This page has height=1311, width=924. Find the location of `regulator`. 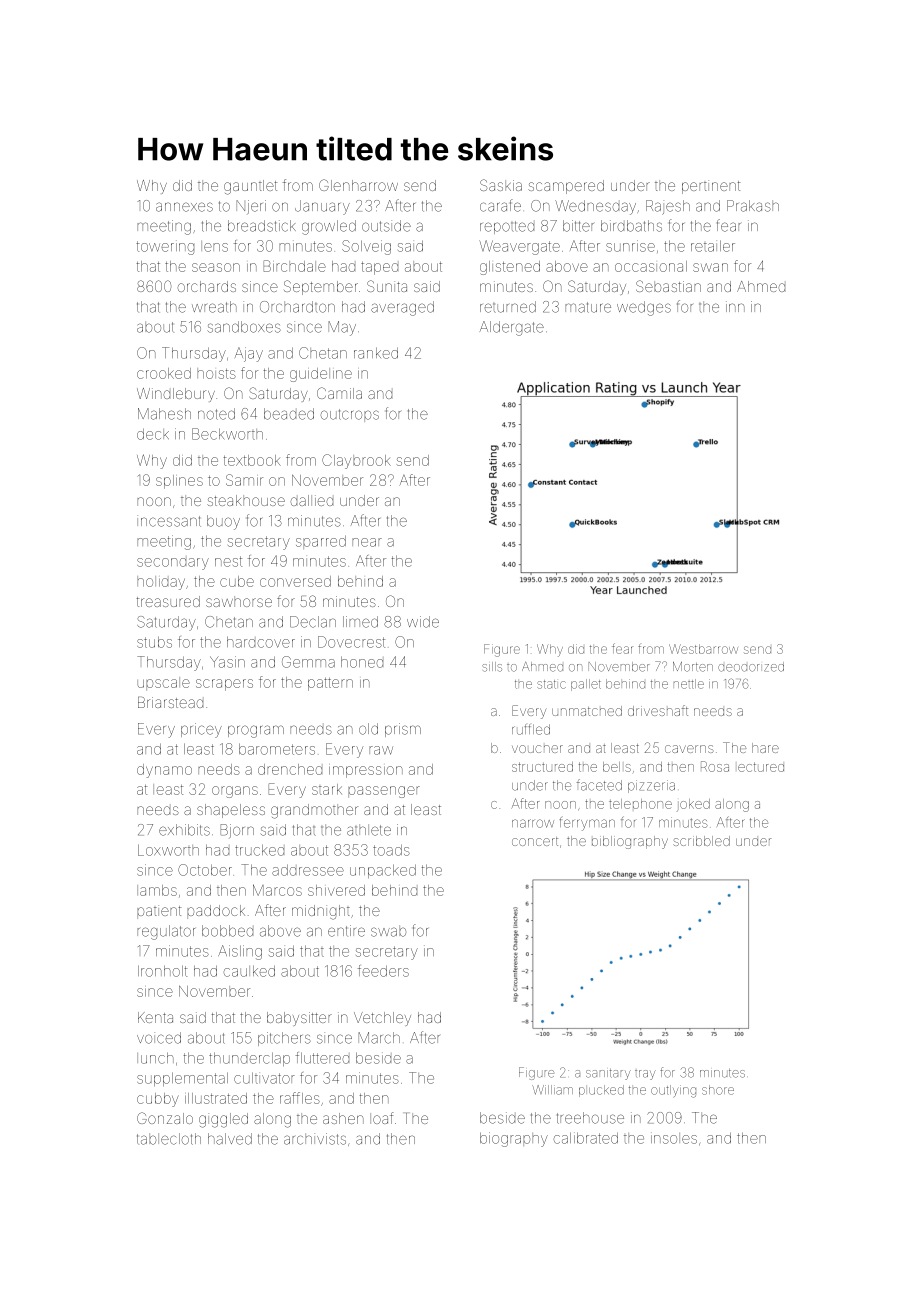

regulator is located at coordinates (166, 932).
